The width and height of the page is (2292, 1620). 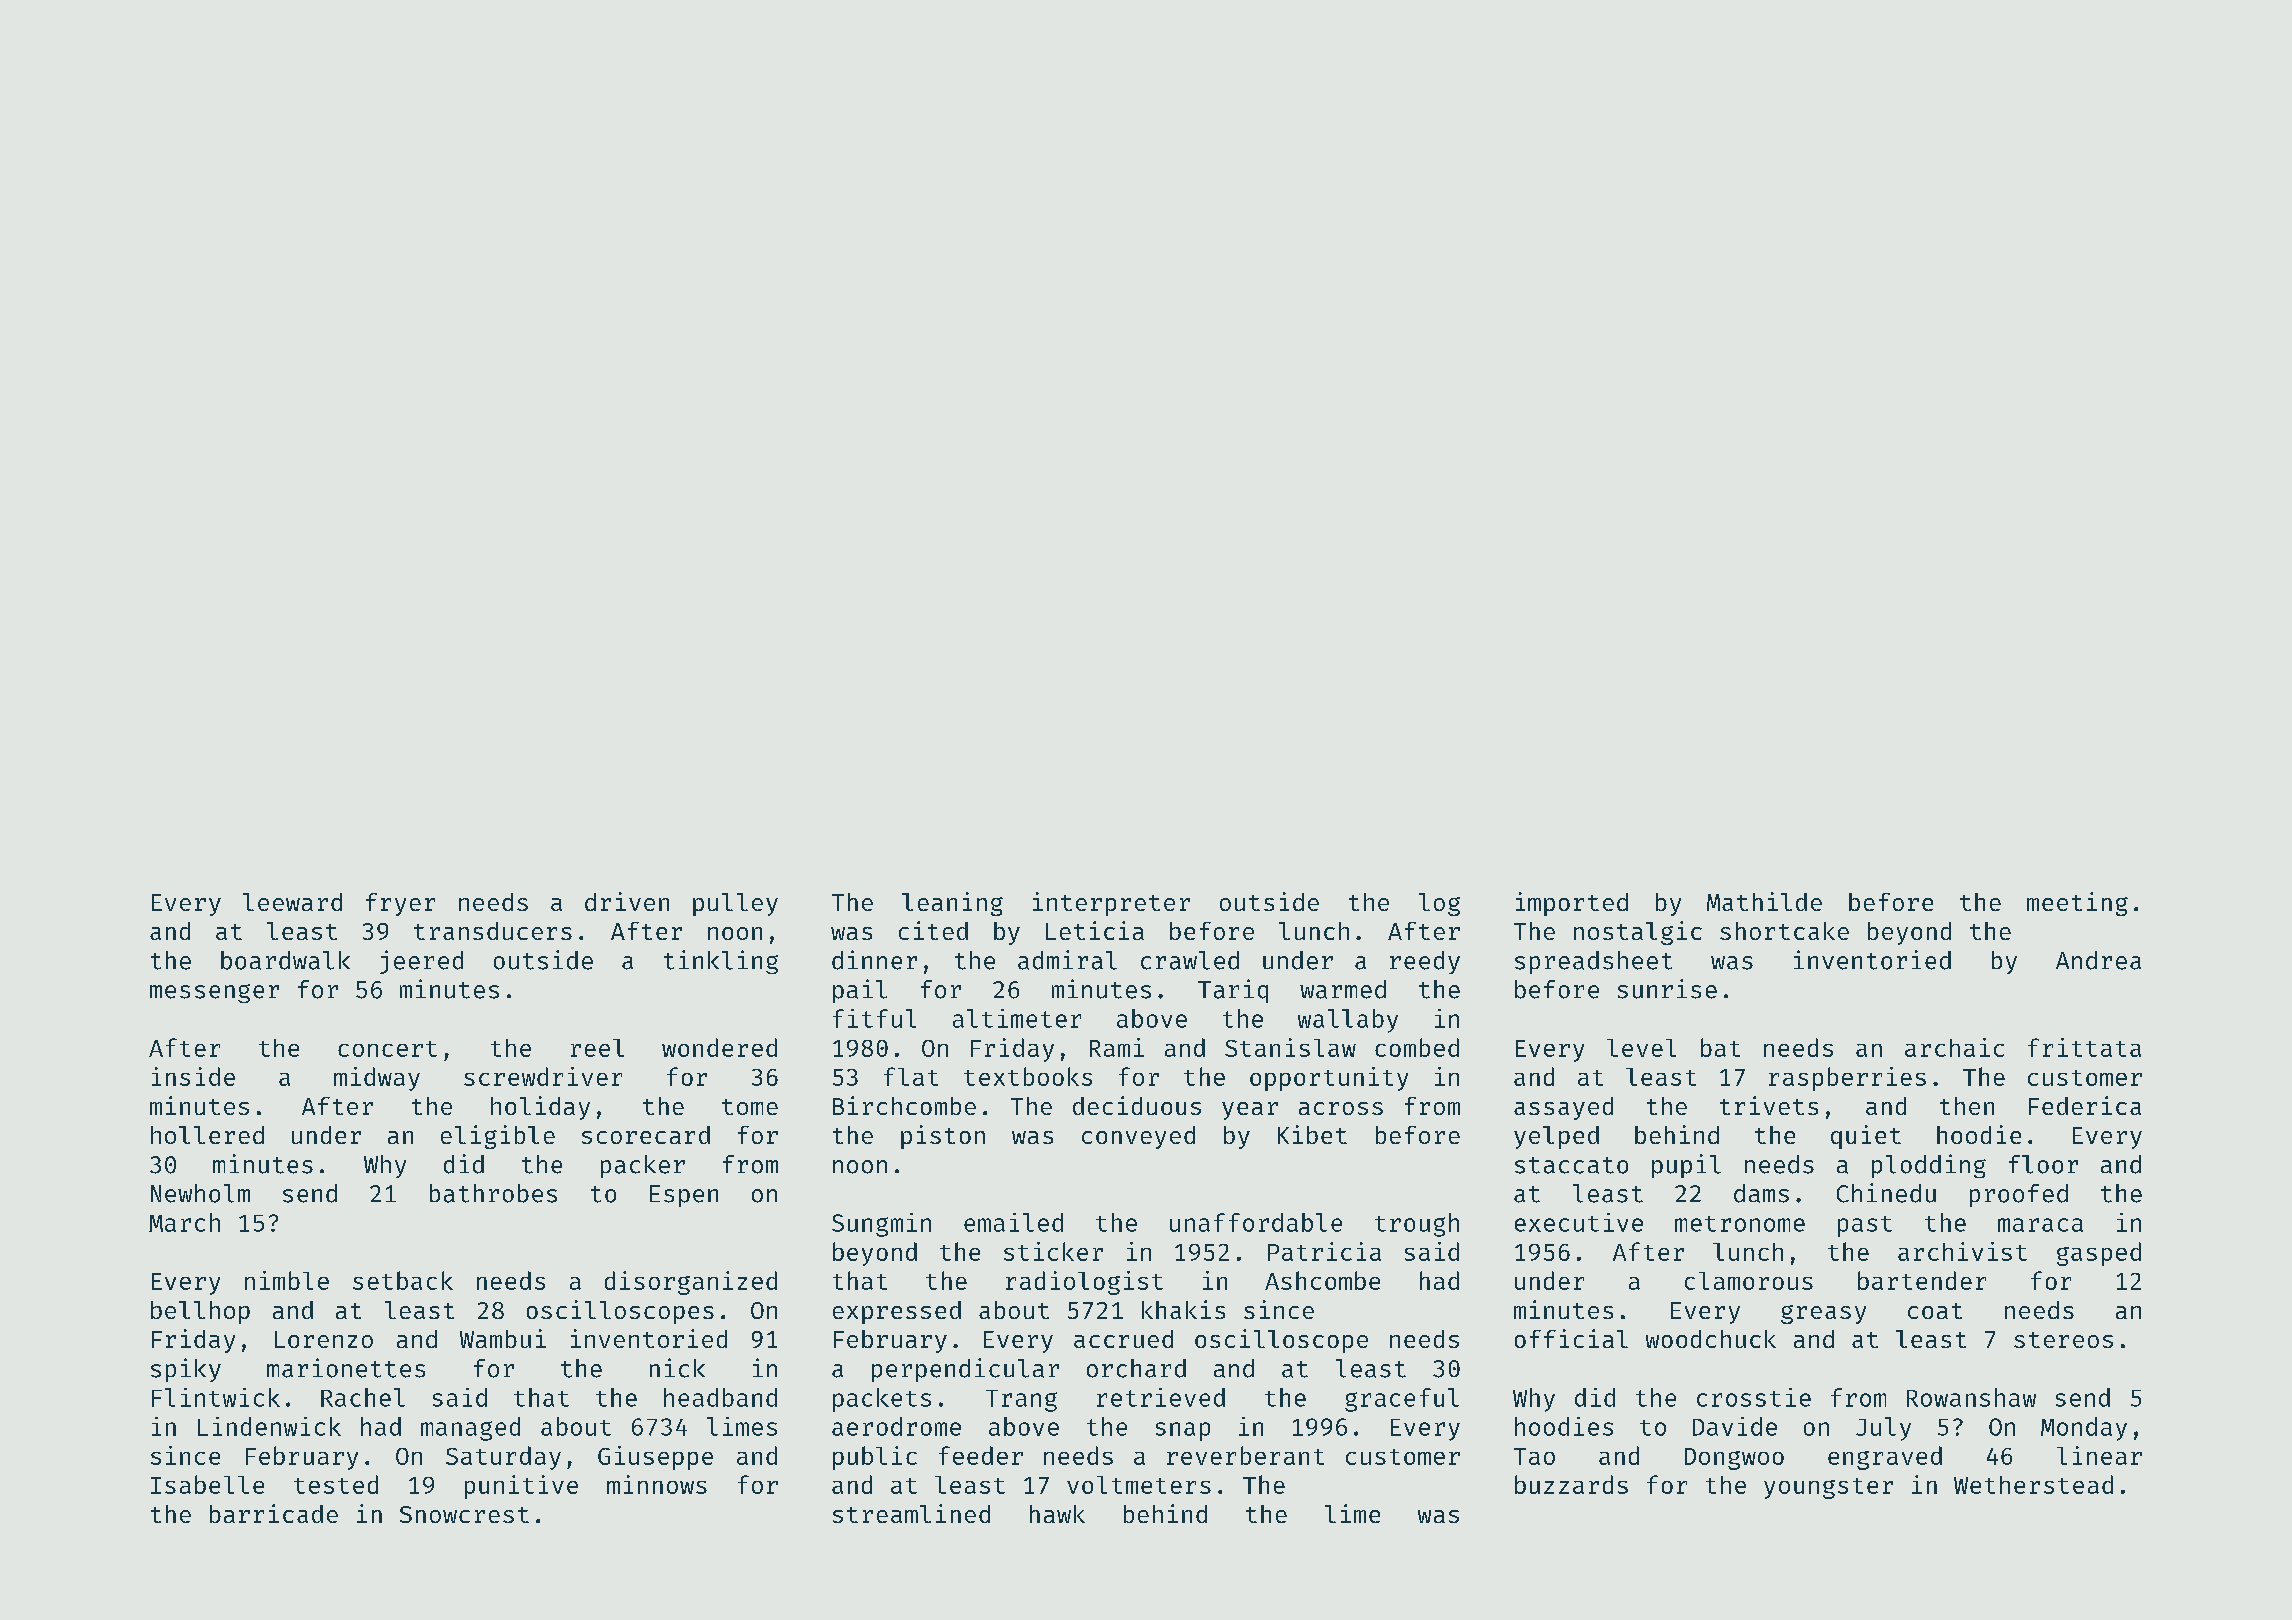 I want to click on driven, so click(x=627, y=901).
